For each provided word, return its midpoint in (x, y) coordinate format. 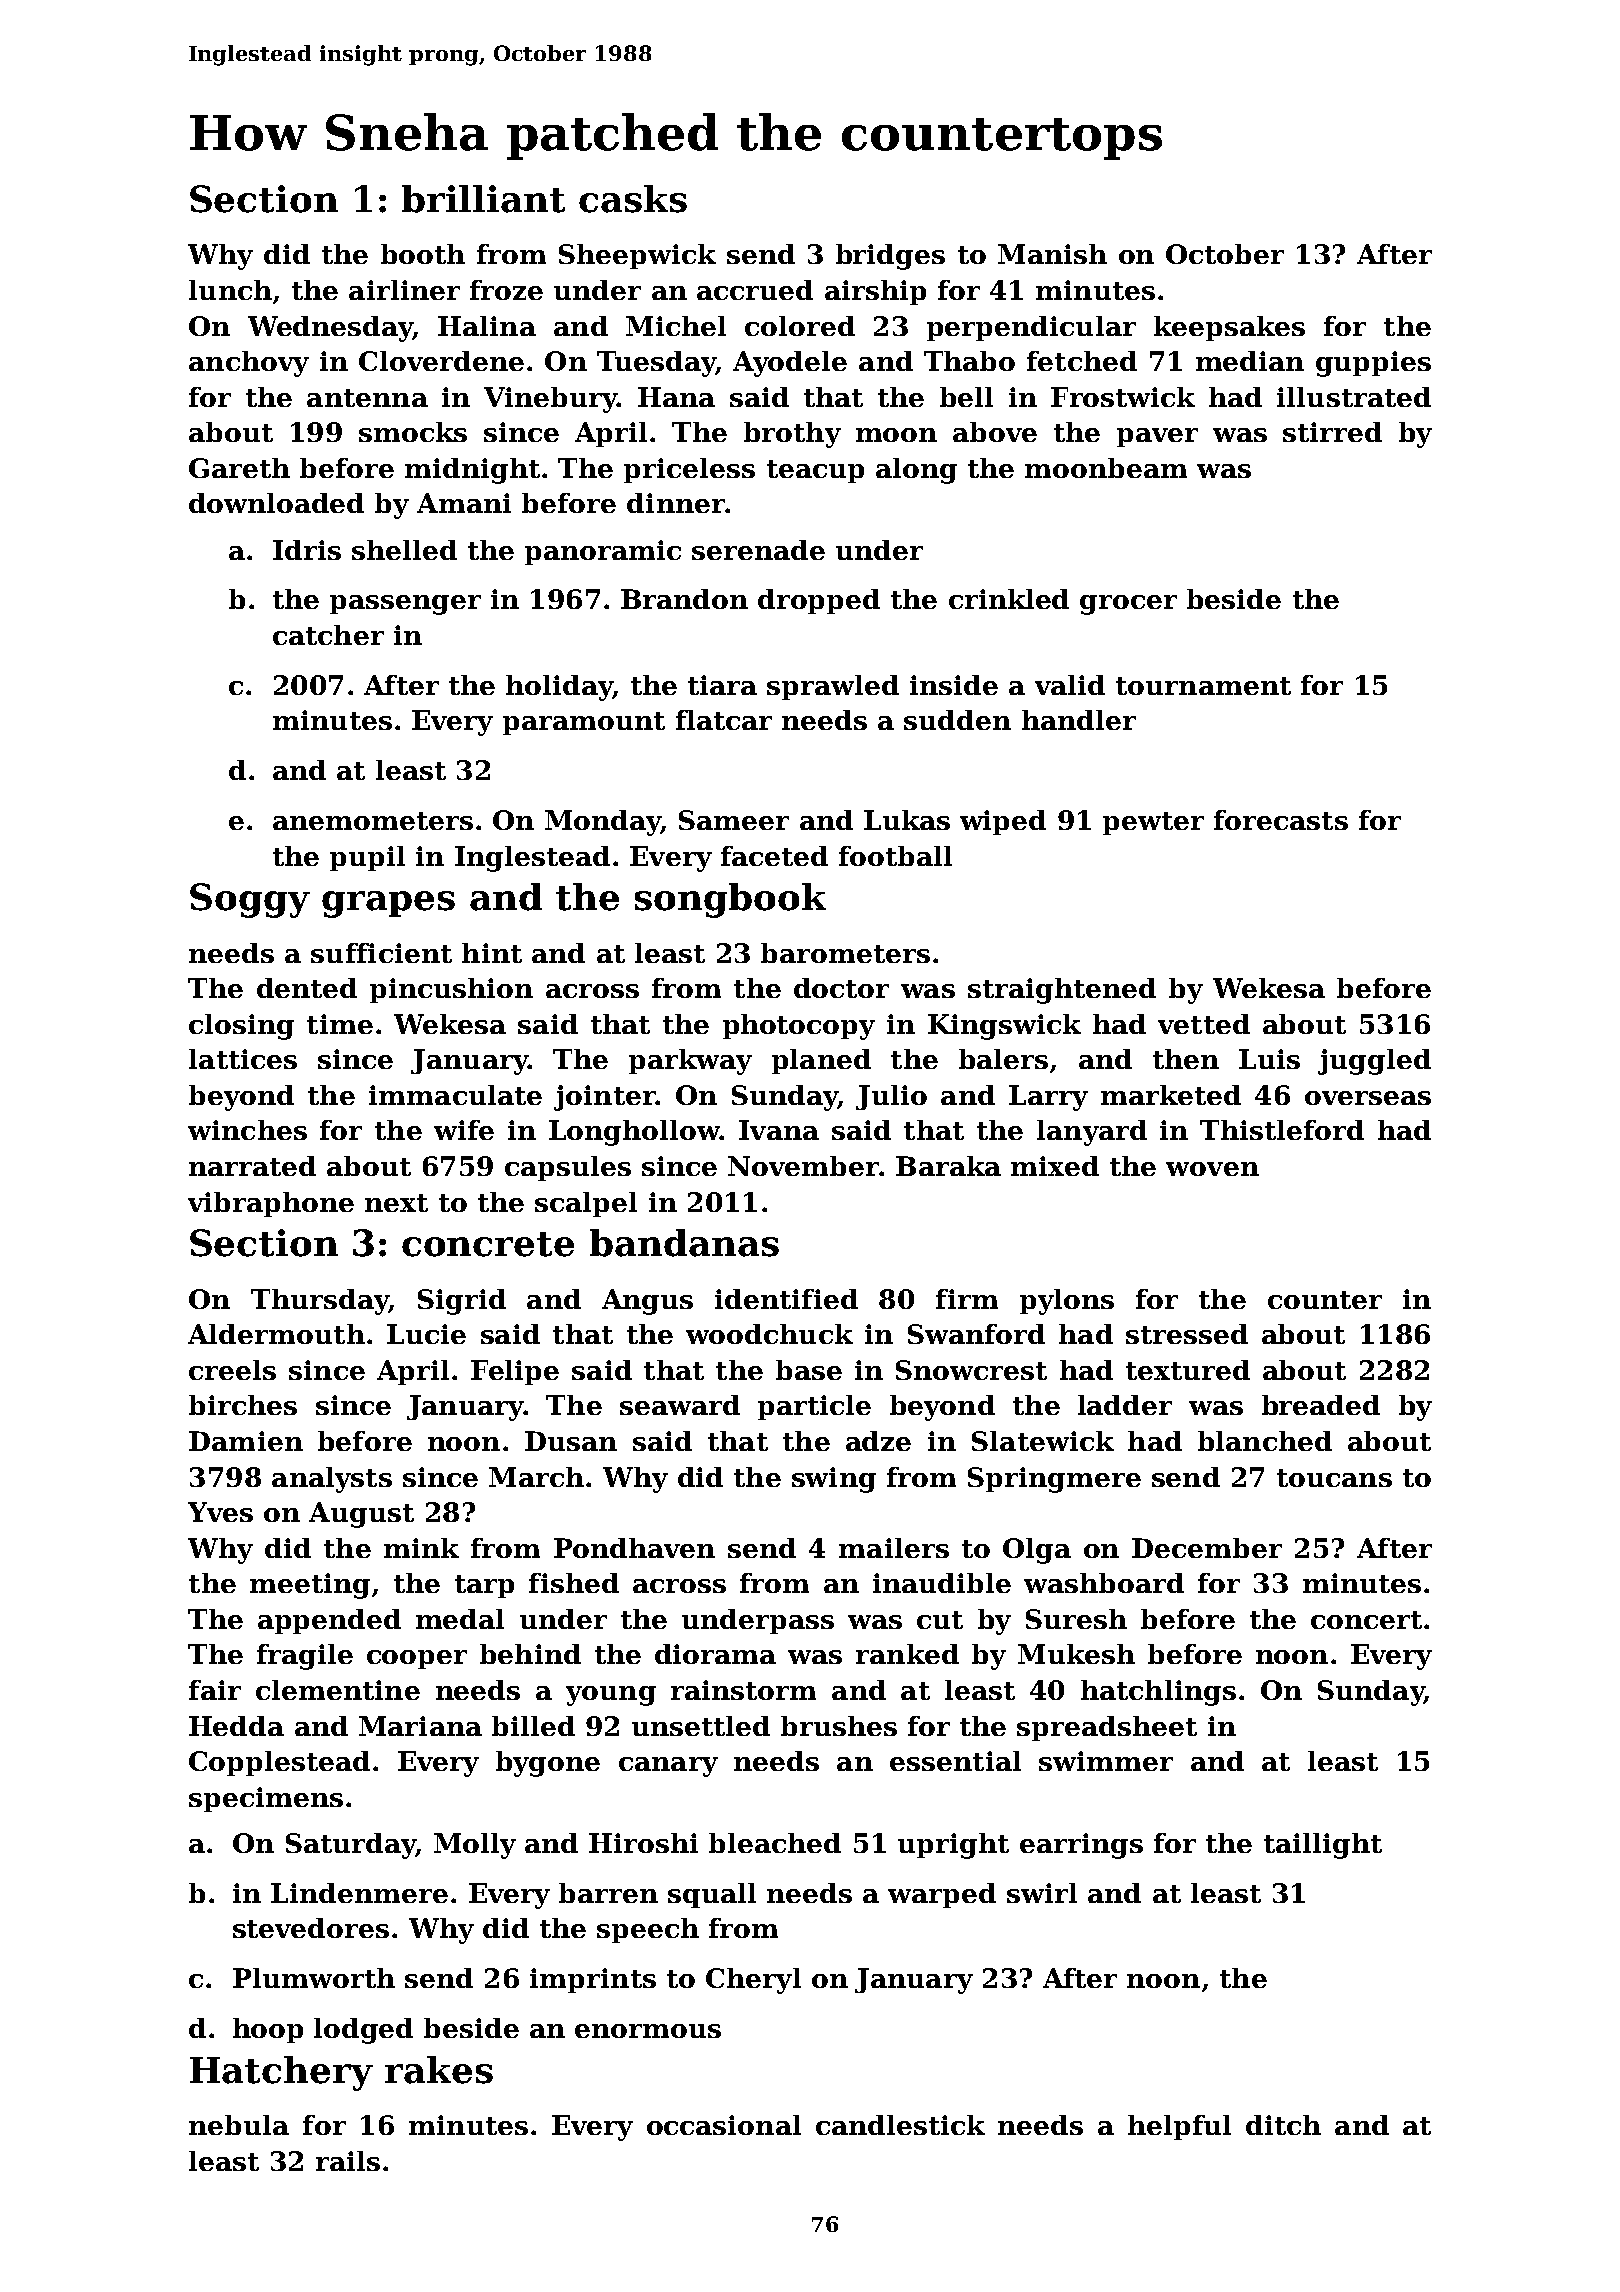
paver (1157, 437)
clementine (338, 1690)
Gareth (239, 468)
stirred (1332, 432)
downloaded (276, 503)
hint (492, 953)
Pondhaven (634, 1548)
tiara (722, 685)
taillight (1323, 1846)
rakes (439, 2070)
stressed (1187, 1334)
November (803, 1166)
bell (966, 397)
